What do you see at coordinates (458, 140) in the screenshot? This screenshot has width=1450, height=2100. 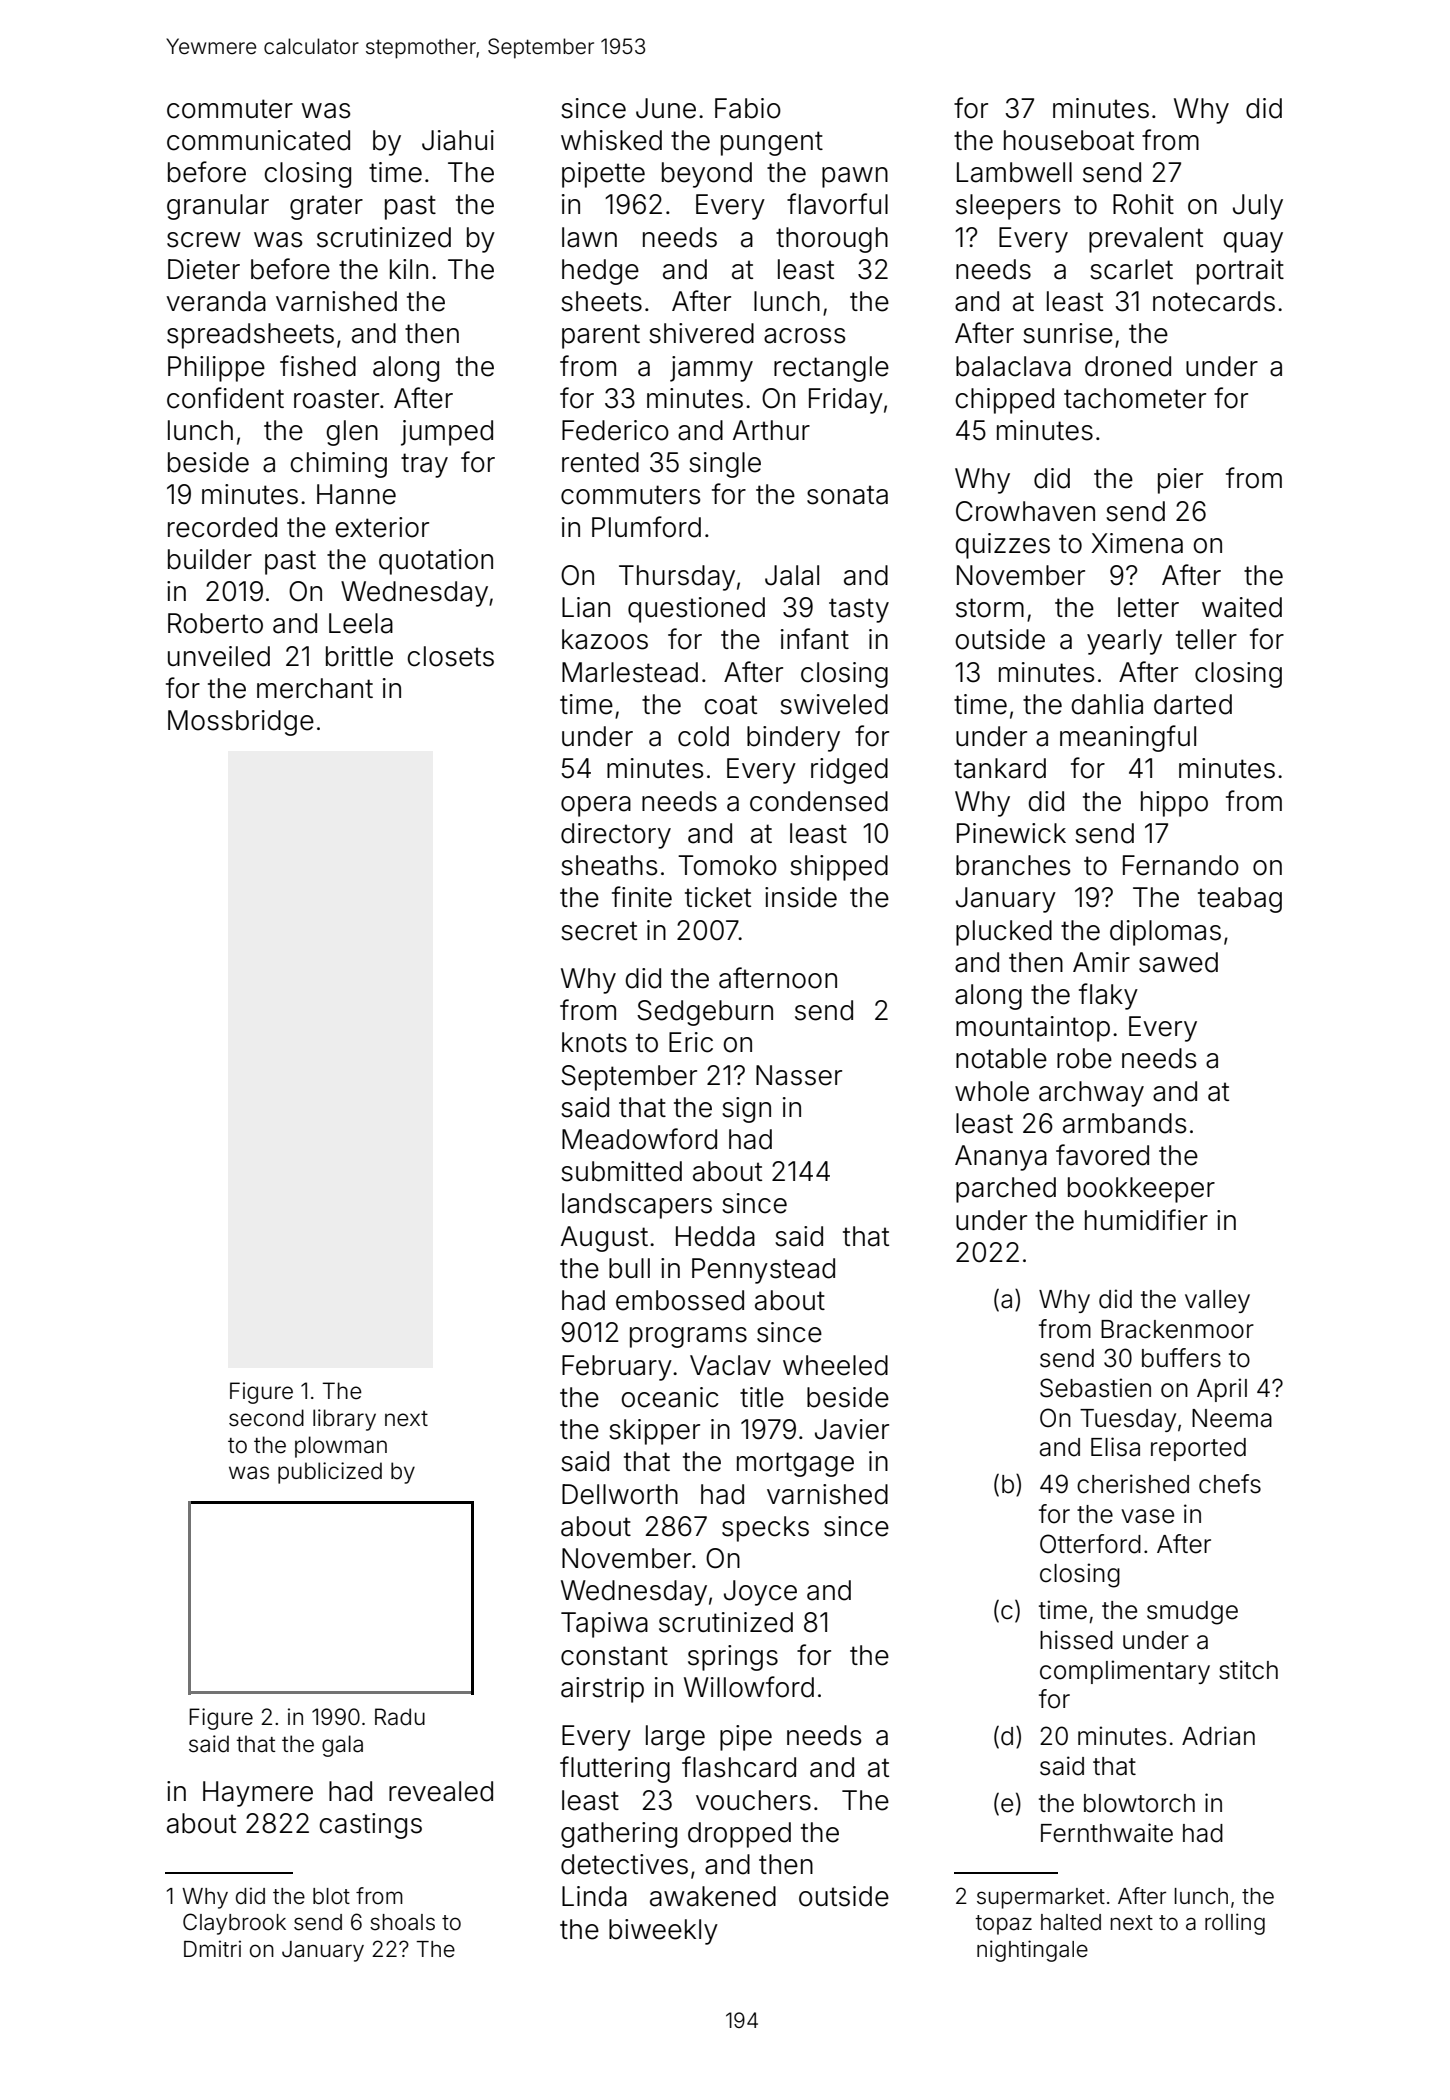 I see `Jiahui` at bounding box center [458, 140].
